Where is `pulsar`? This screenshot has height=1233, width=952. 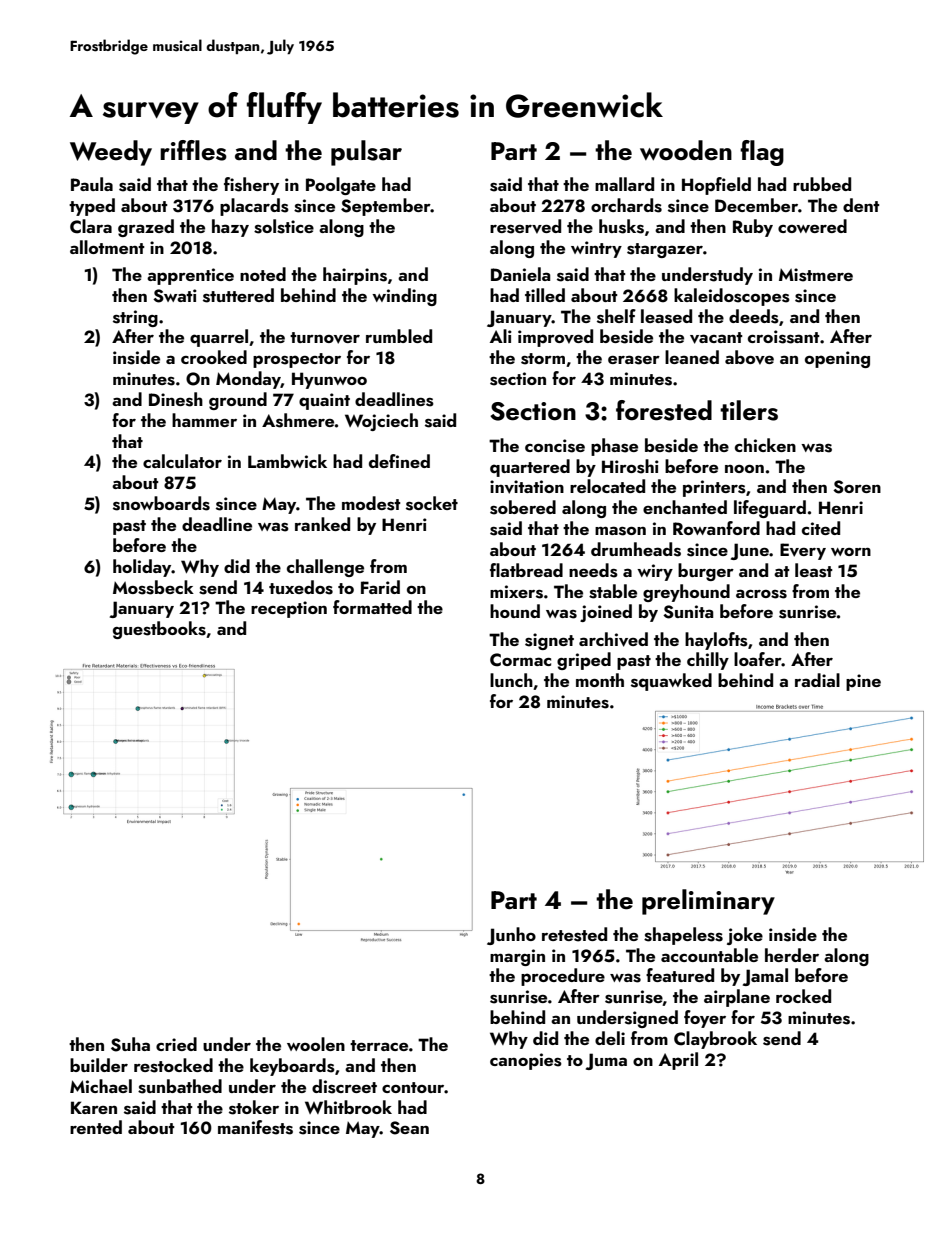
pulsar is located at coordinates (366, 153).
